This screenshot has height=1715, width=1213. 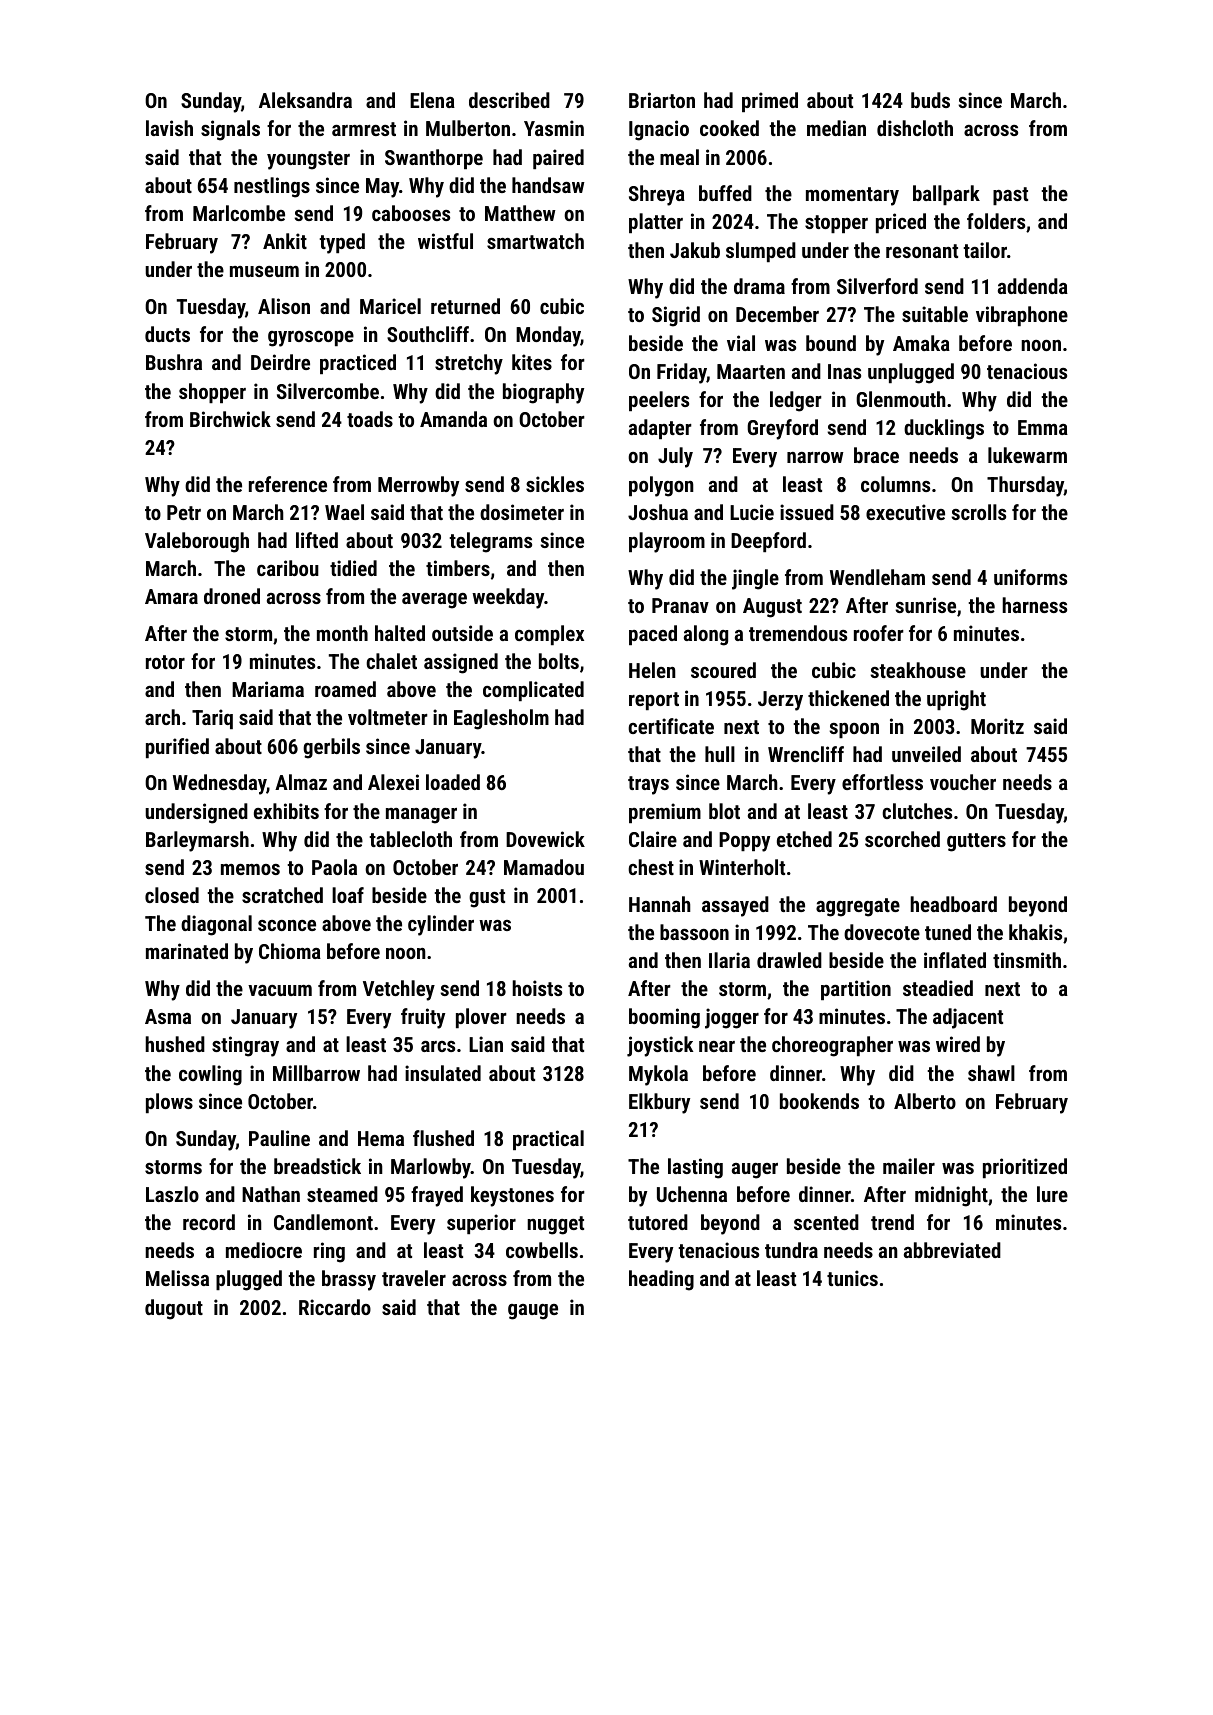 I want to click on buds, so click(x=930, y=100).
